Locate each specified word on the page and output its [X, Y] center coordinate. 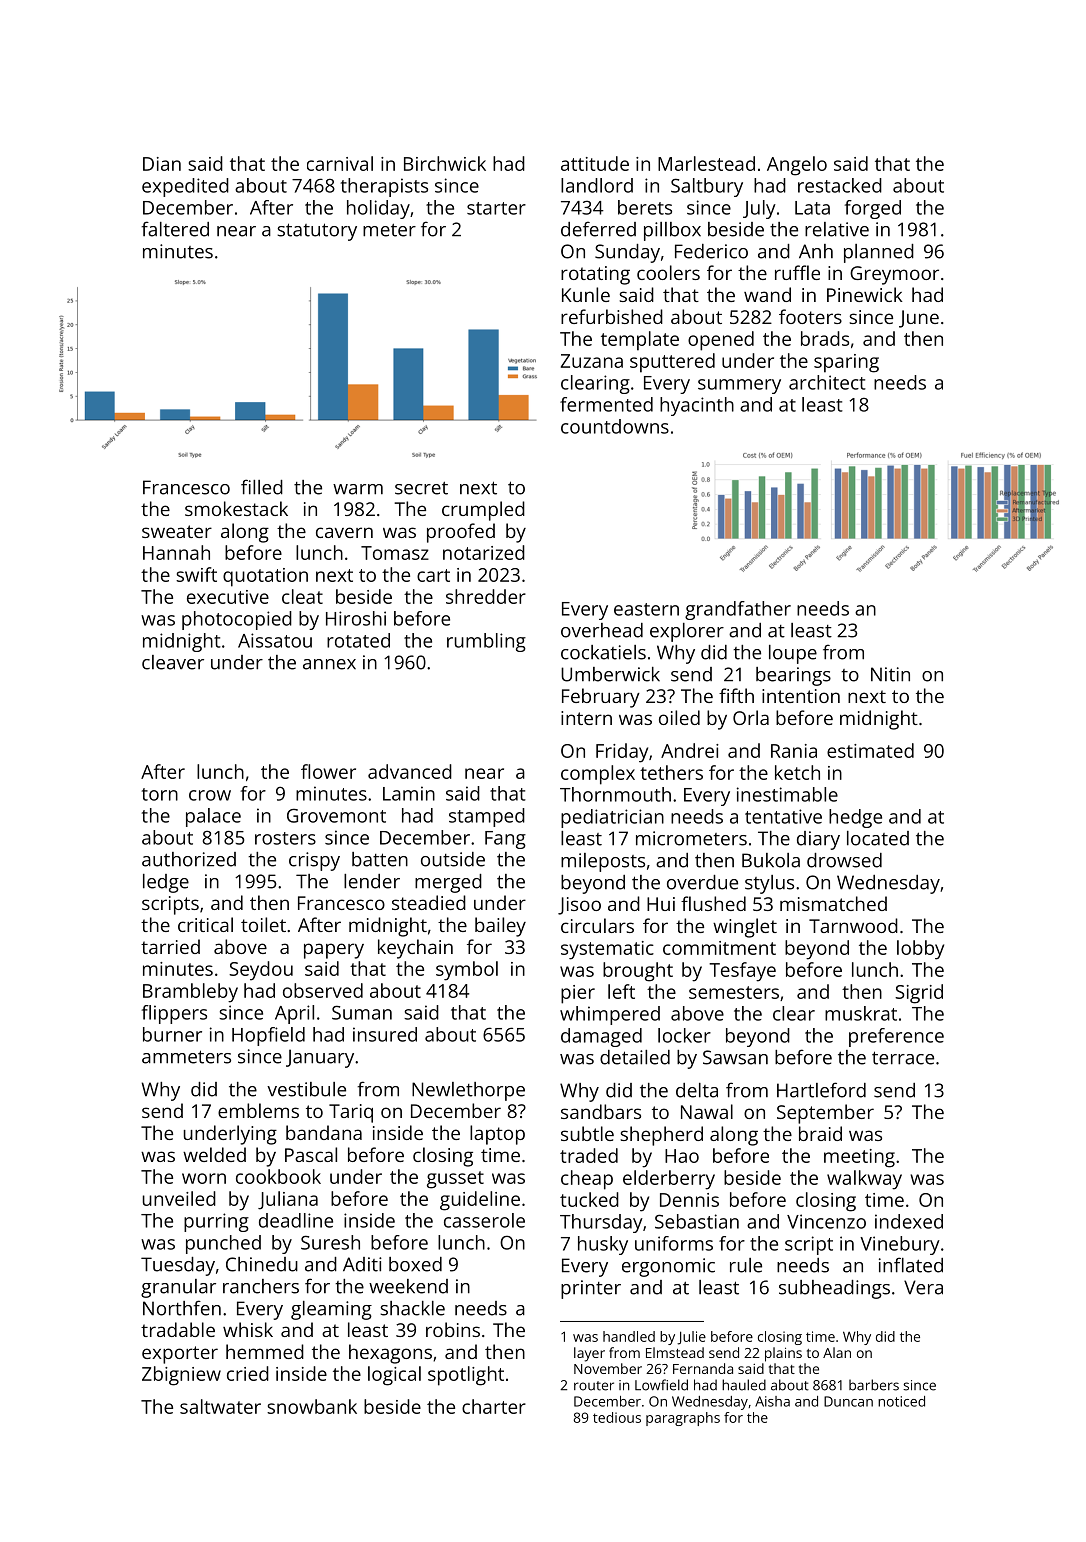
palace [213, 817]
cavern [344, 532]
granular [178, 1288]
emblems [258, 1110]
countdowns [615, 426]
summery [739, 386]
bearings [793, 676]
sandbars [601, 1111]
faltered [175, 229]
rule [746, 1265]
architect [827, 382]
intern [586, 718]
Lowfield [661, 1385]
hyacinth [697, 406]
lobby [920, 950]
